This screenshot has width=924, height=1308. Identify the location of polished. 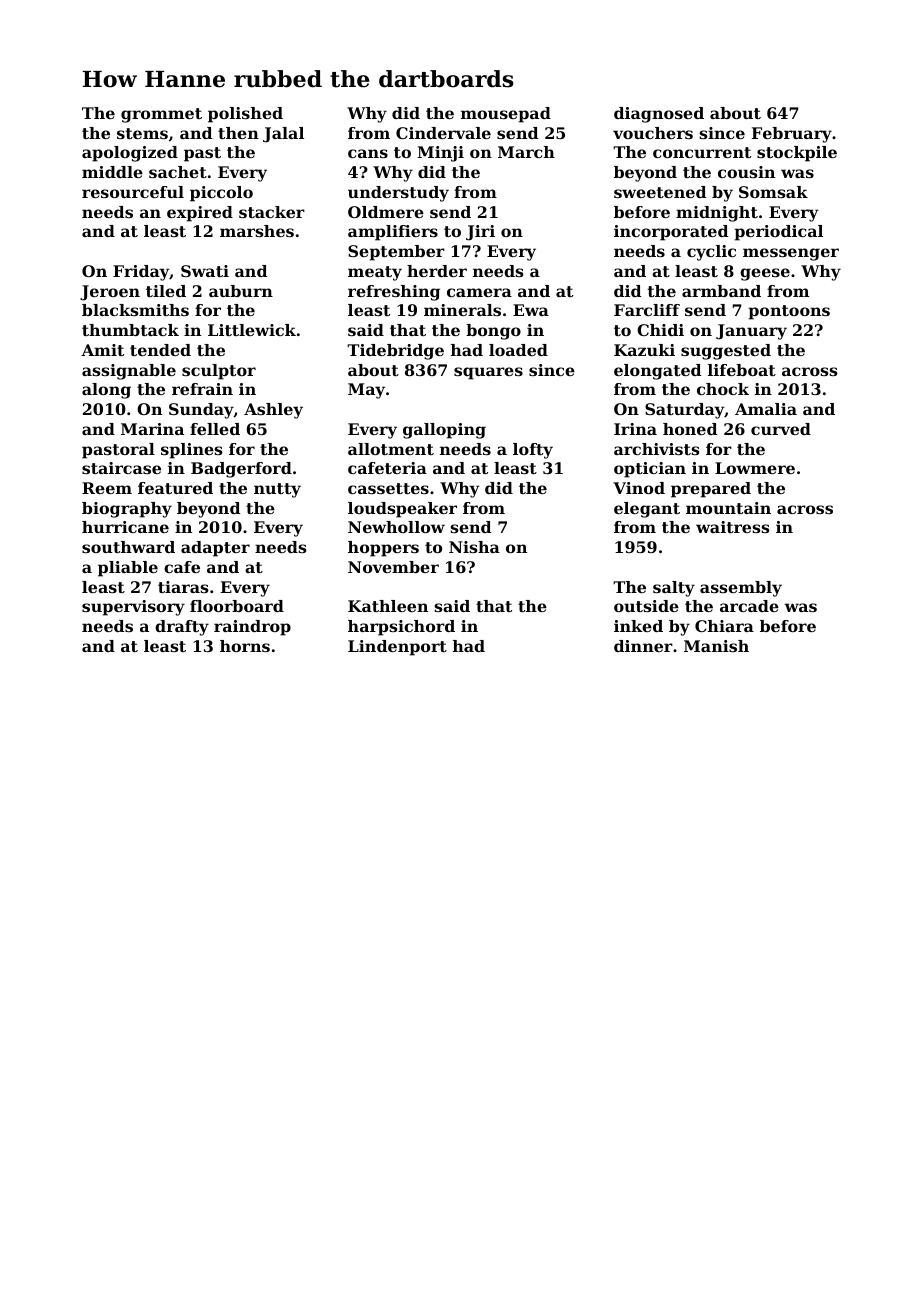
(245, 115).
